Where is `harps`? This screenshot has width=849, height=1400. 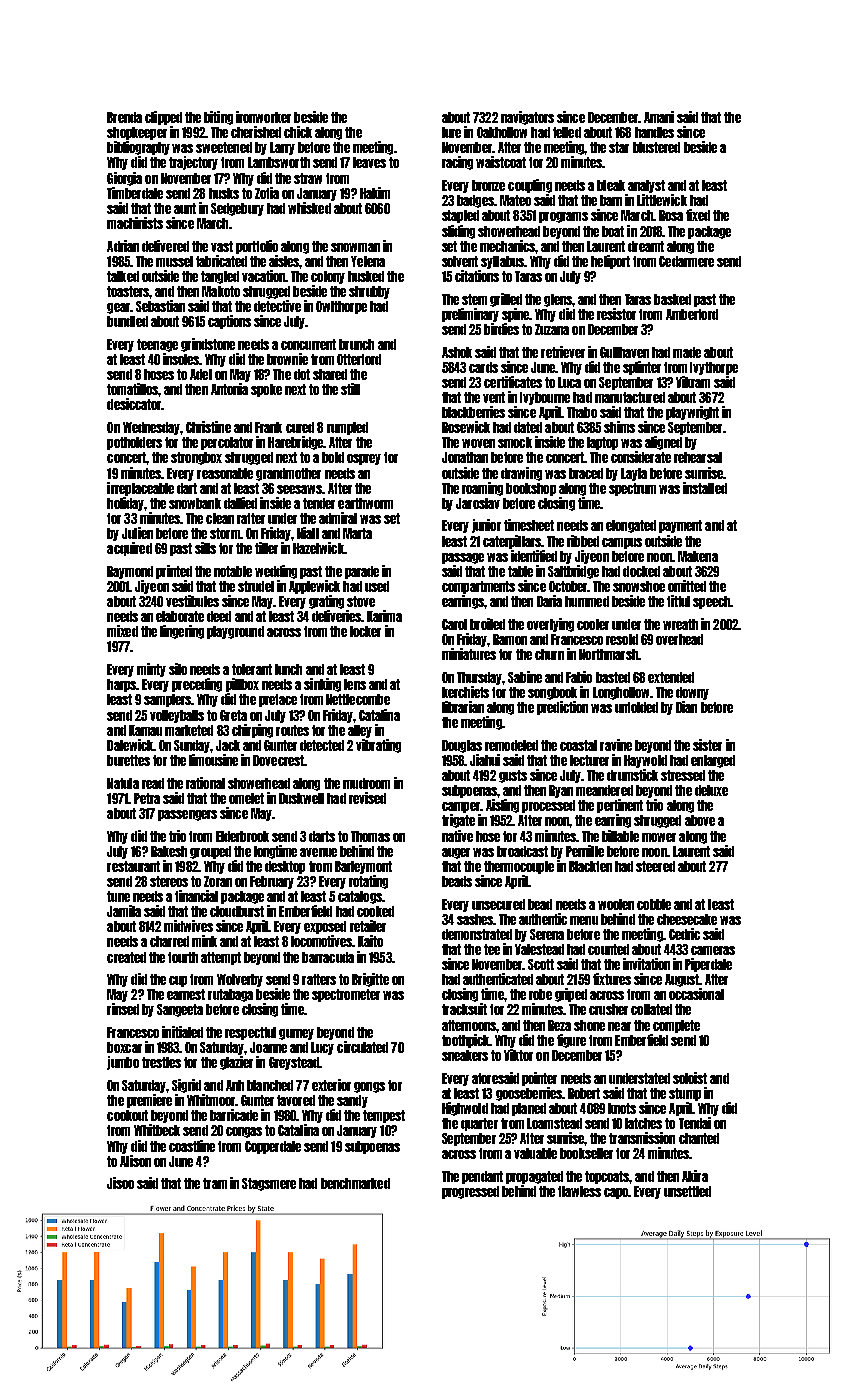
harps is located at coordinates (121, 685).
